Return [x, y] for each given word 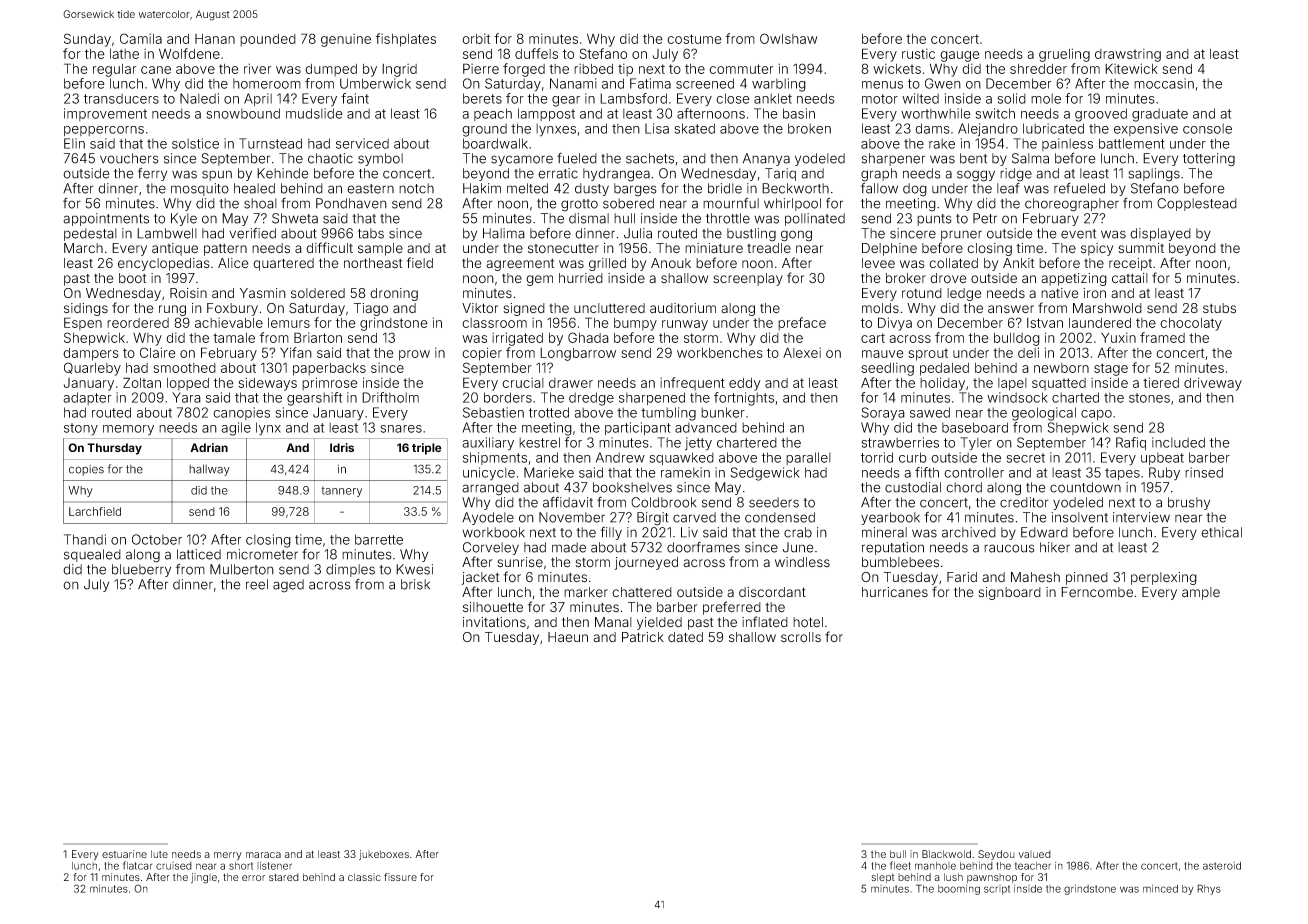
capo [1096, 415]
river [257, 68]
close [733, 98]
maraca [263, 855]
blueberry [141, 570]
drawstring [1128, 55]
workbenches [720, 353]
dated [685, 637]
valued [1035, 854]
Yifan [296, 352]
